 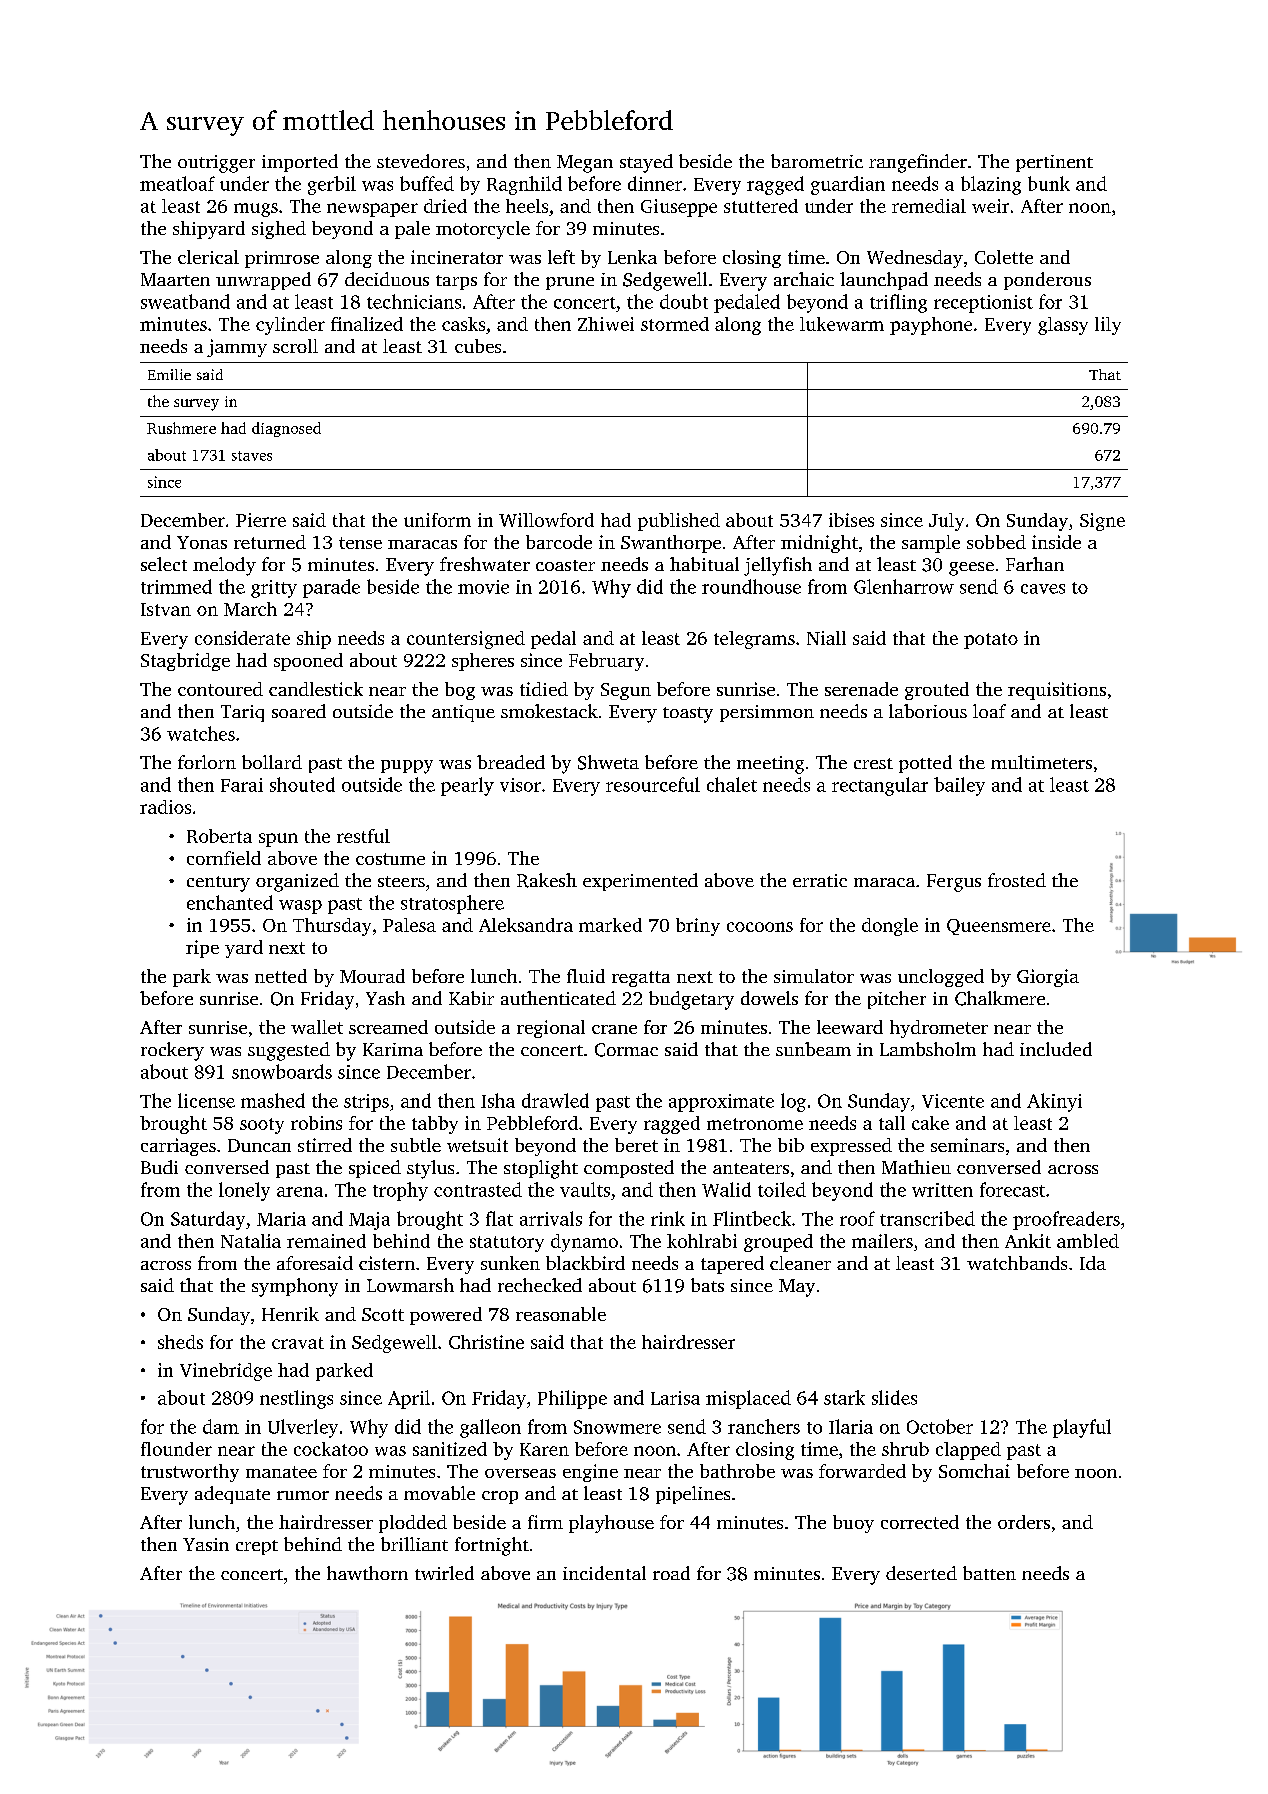 What do you see at coordinates (653, 784) in the page?
I see `resourceful` at bounding box center [653, 784].
